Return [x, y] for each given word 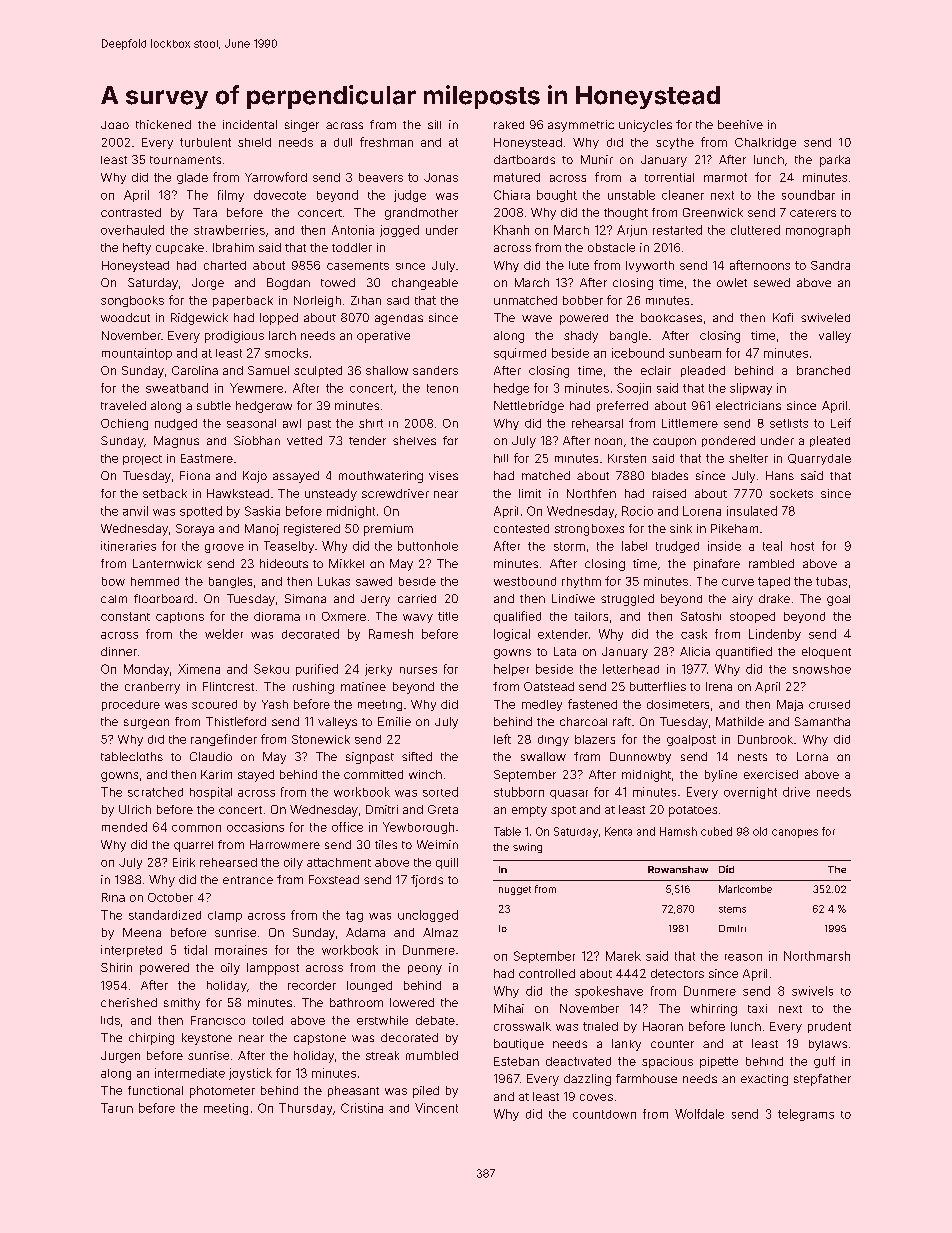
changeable [425, 284]
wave [537, 318]
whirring [714, 1010]
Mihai [509, 1008]
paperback [243, 301]
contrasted [131, 212]
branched [823, 370]
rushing [313, 688]
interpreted [131, 951]
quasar [569, 794]
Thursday [305, 1109]
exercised [771, 774]
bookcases [671, 317]
